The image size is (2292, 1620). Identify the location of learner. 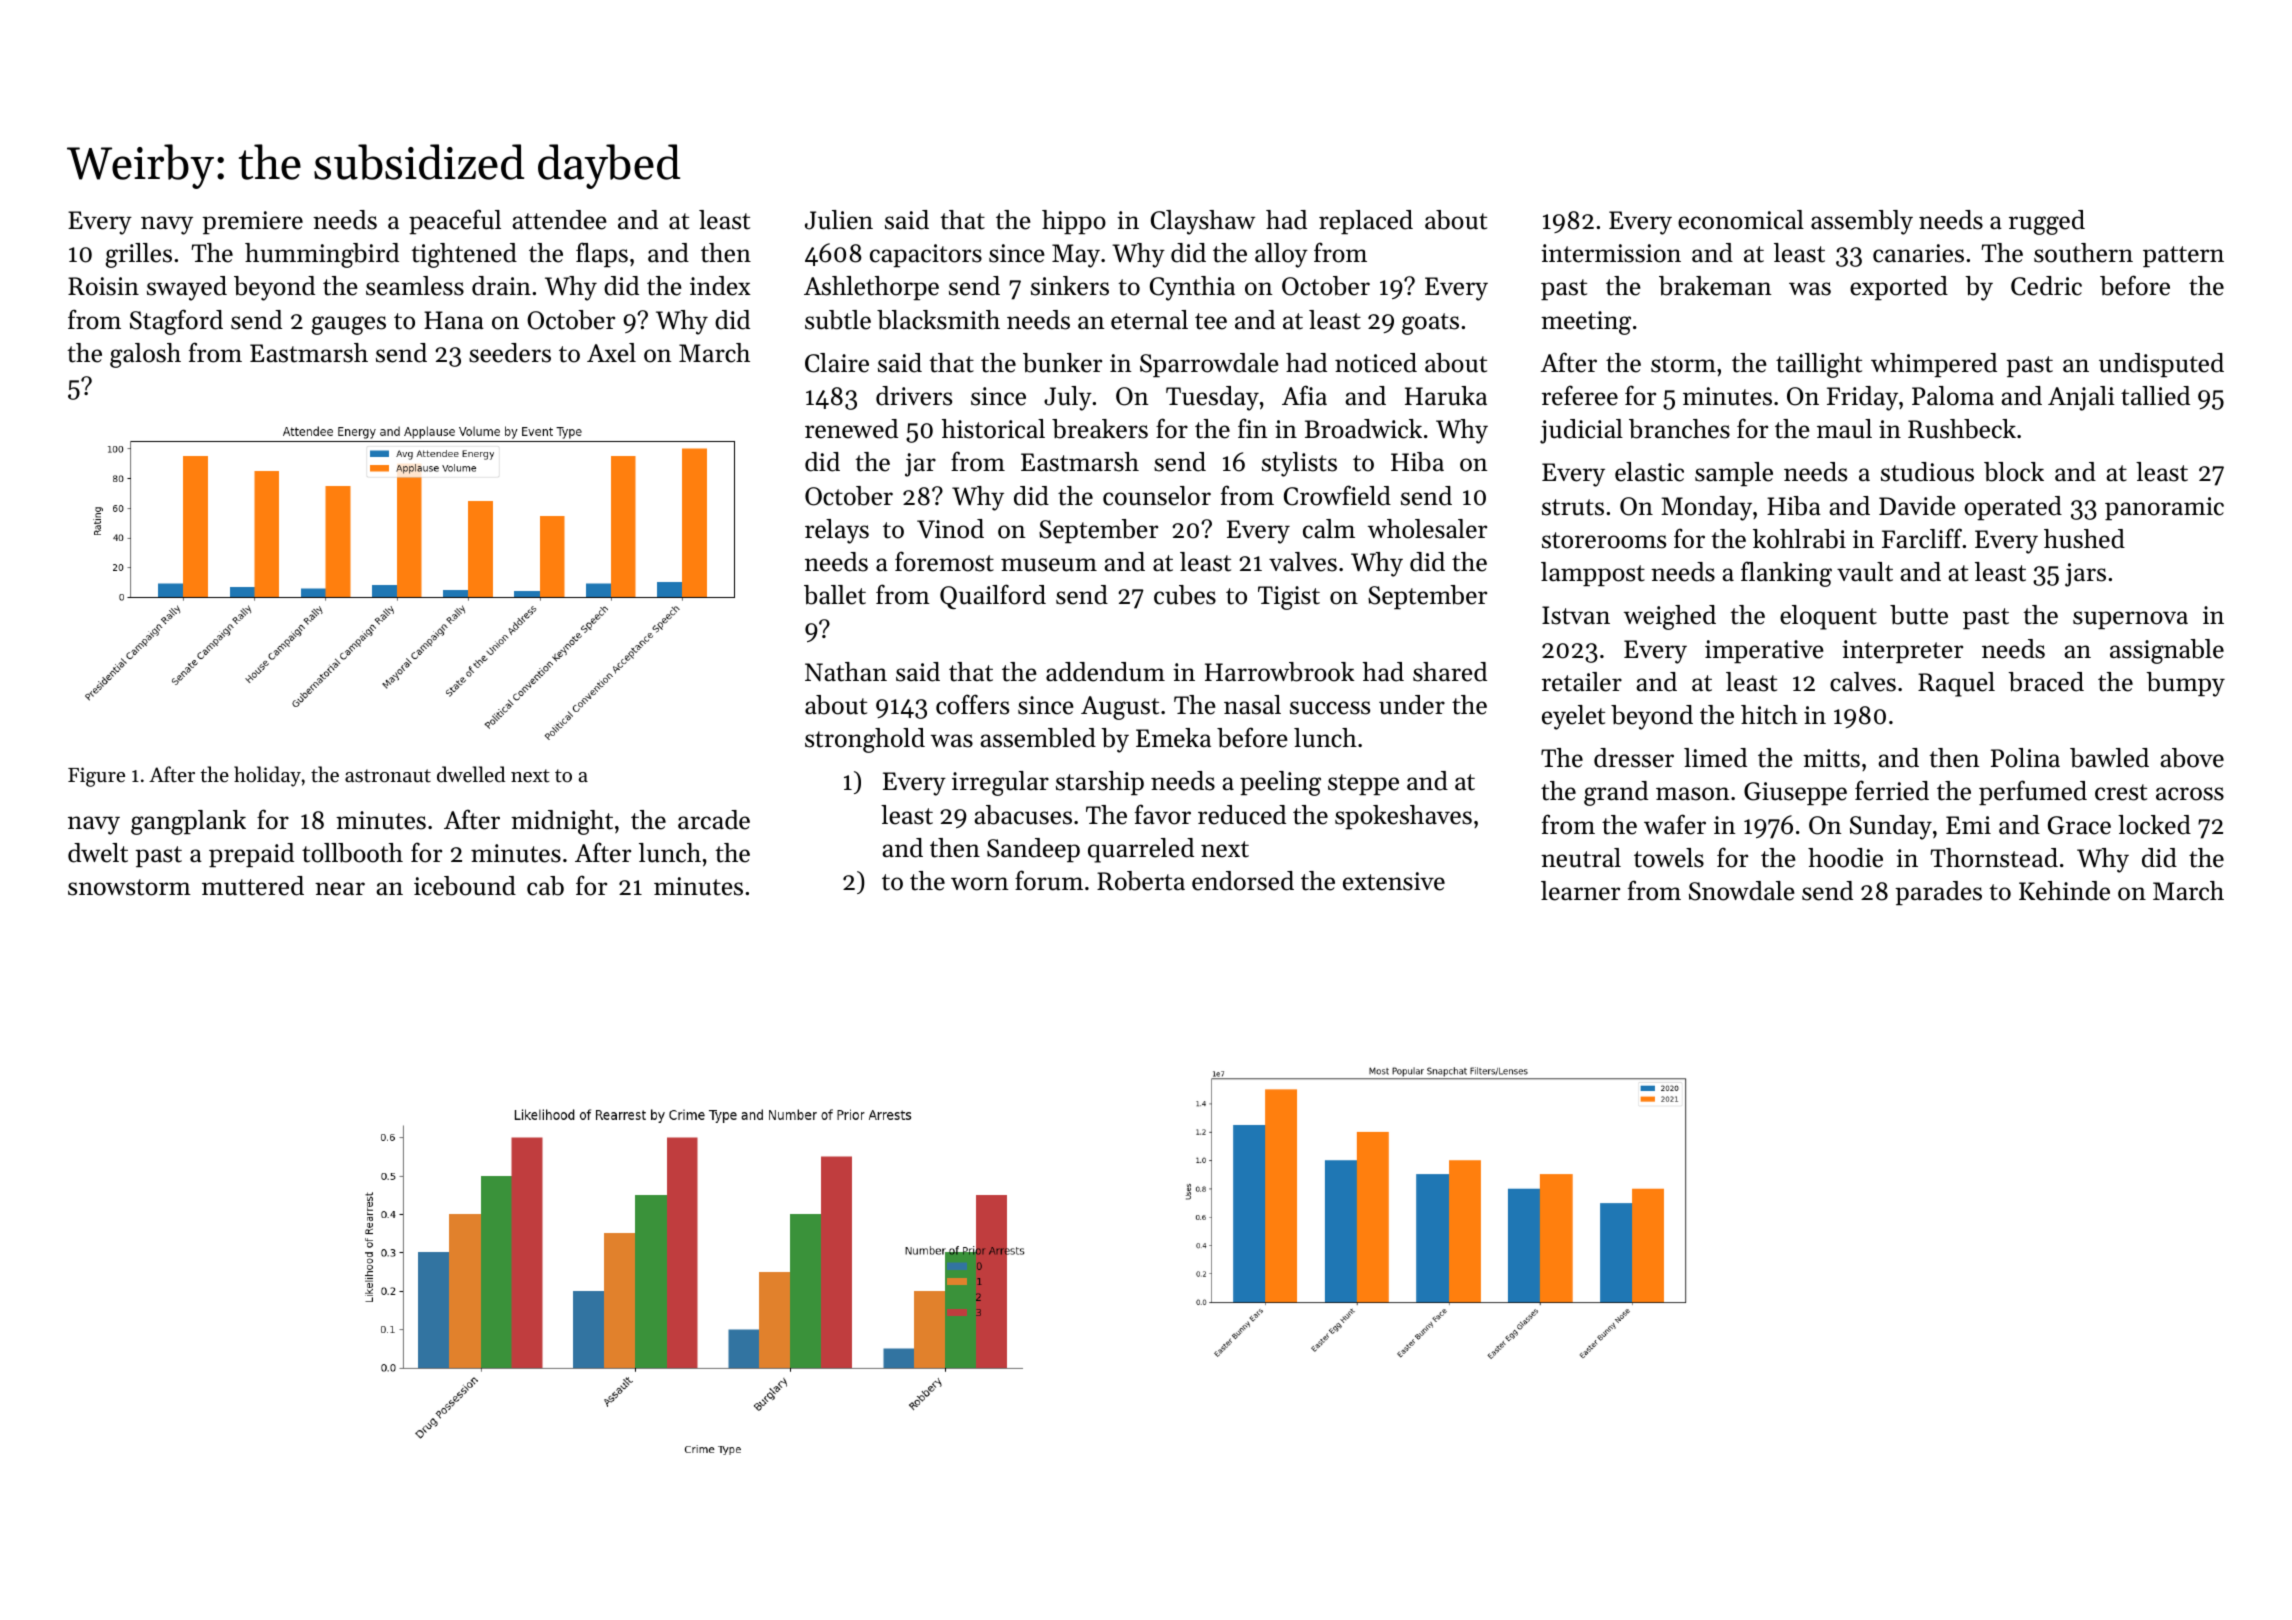
(1580, 891).
